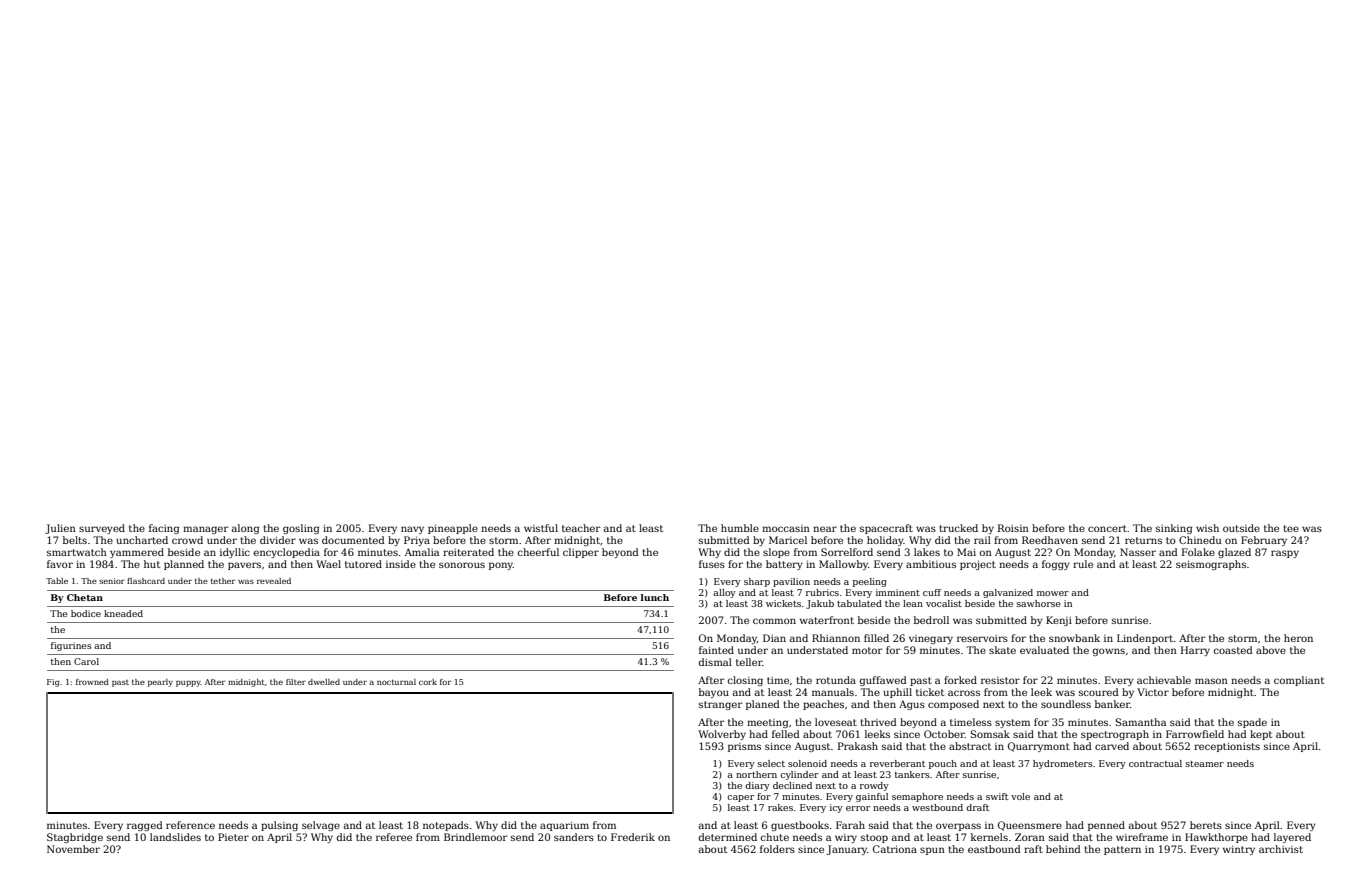 The width and height of the screenshot is (1372, 887). Describe the element at coordinates (1205, 764) in the screenshot. I see `steamer` at that location.
